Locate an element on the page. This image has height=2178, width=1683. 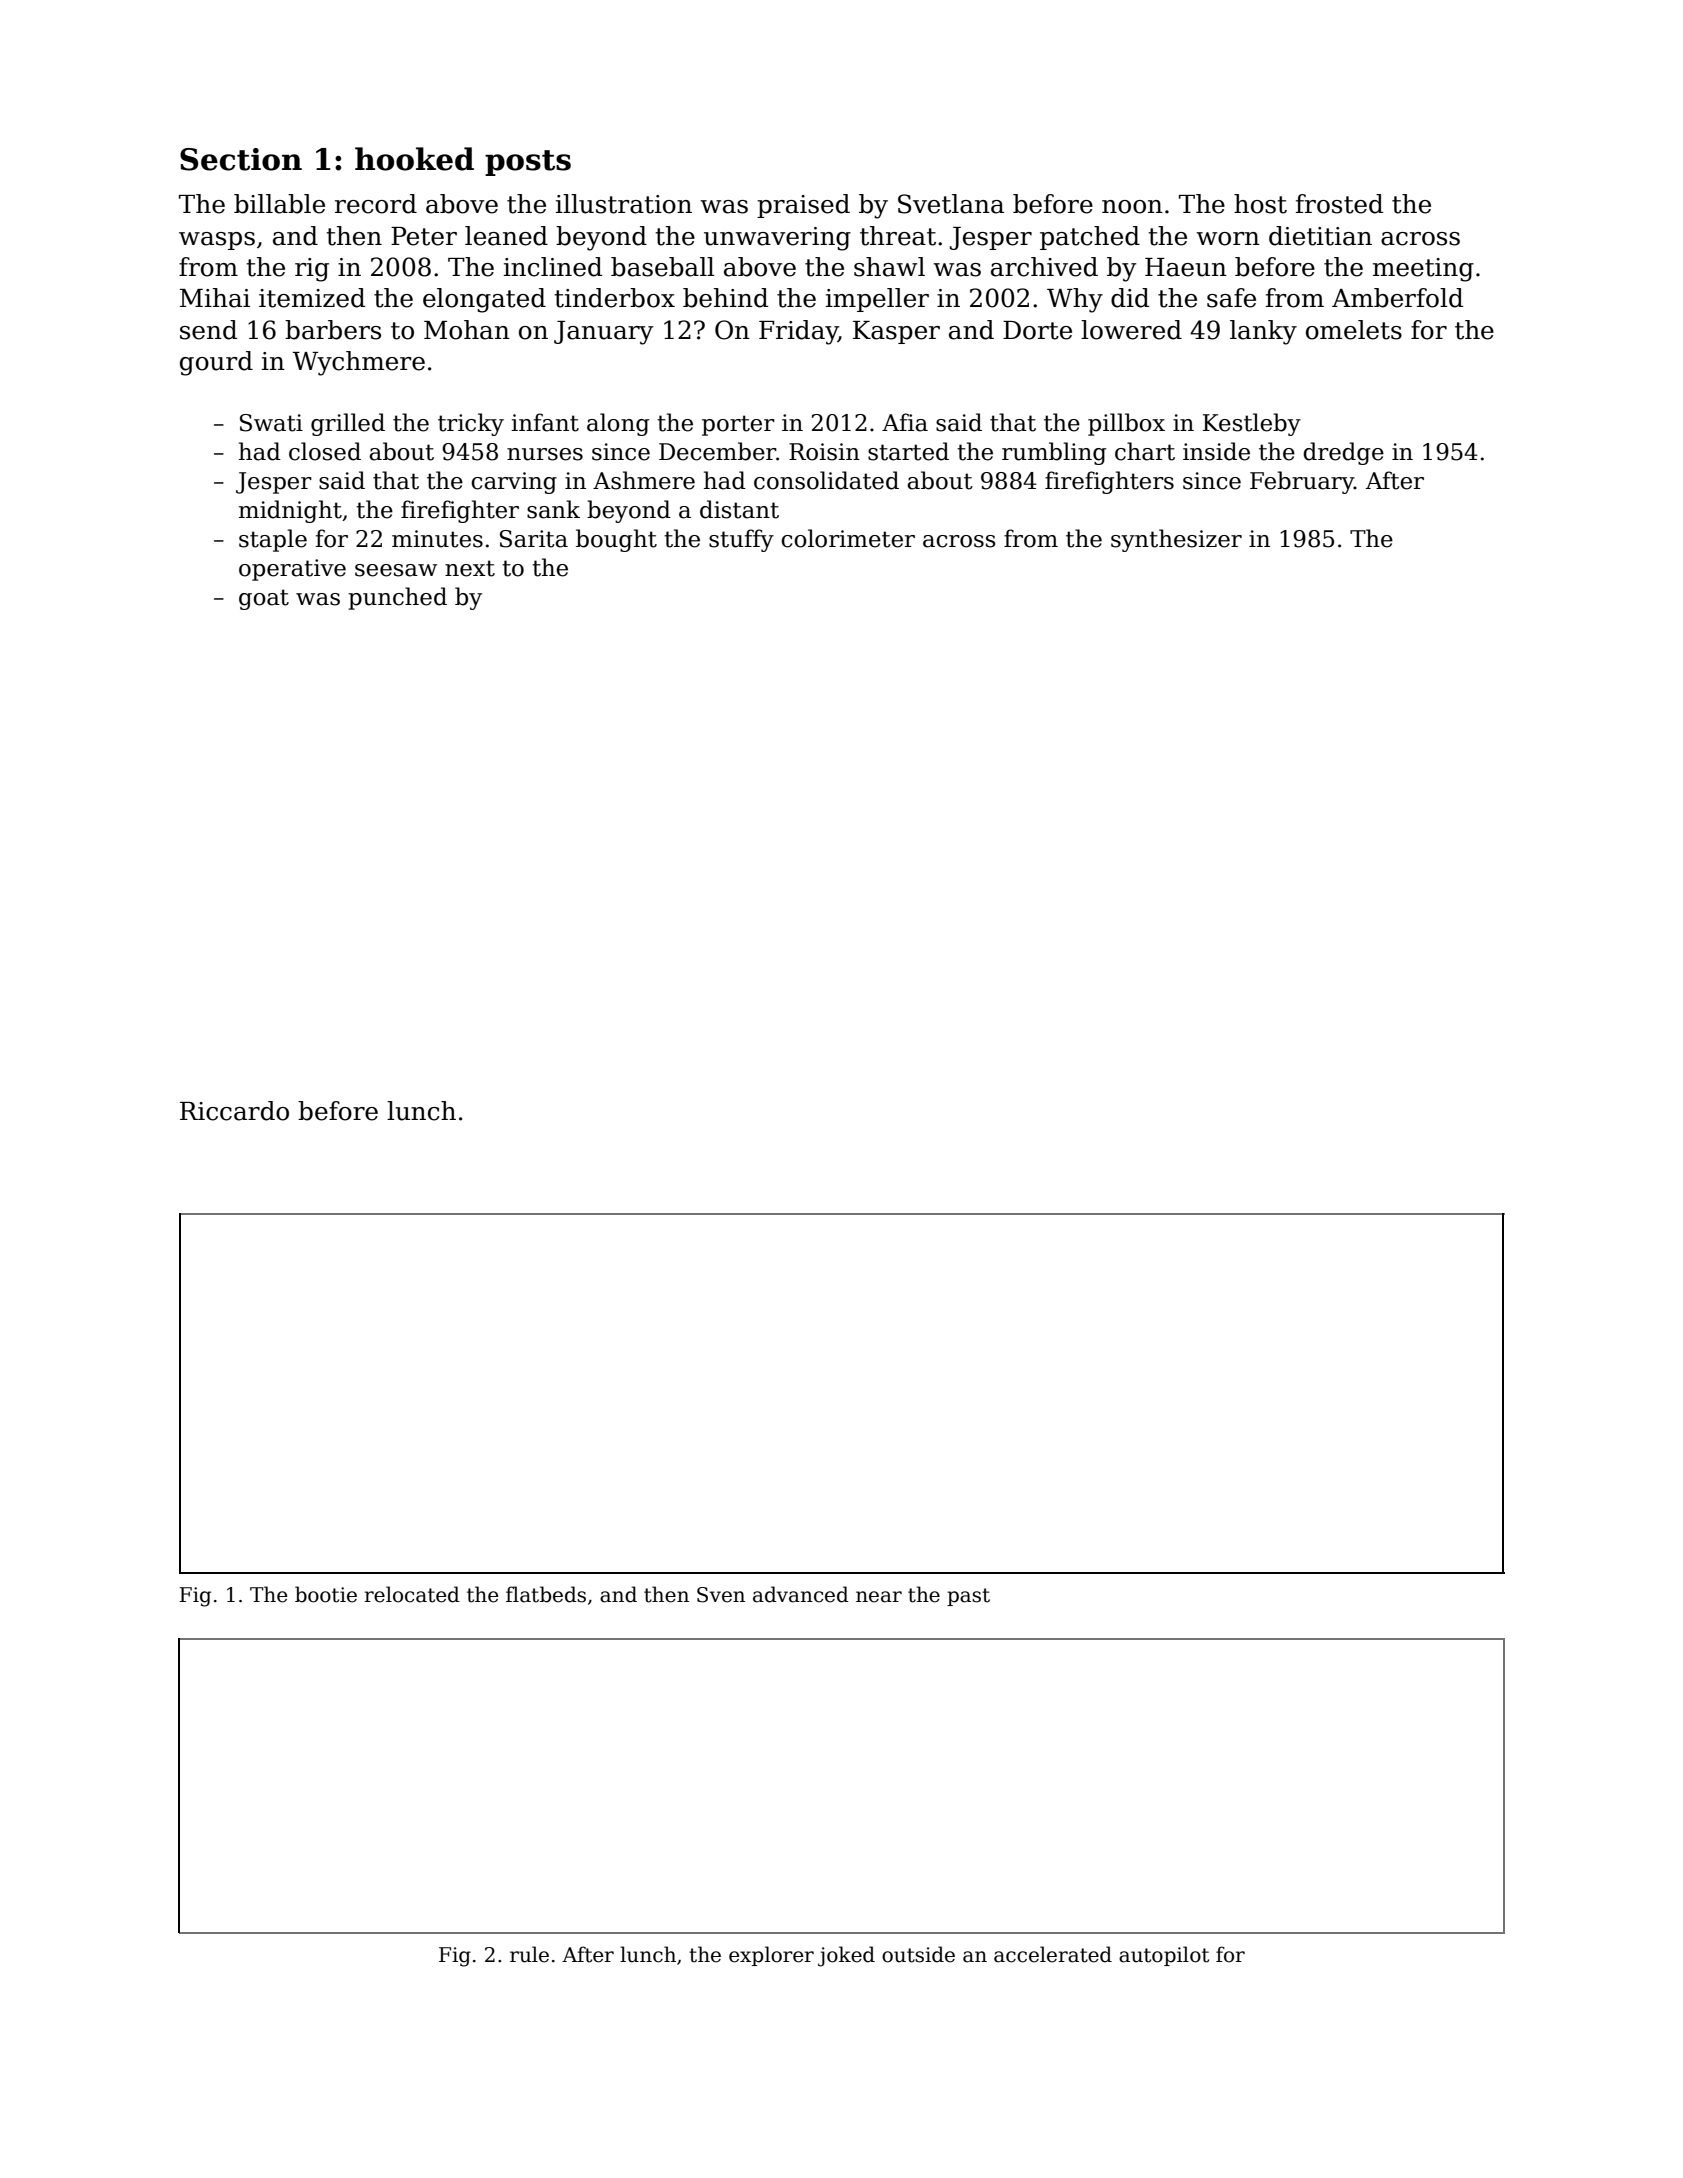
punched is located at coordinates (397, 598).
